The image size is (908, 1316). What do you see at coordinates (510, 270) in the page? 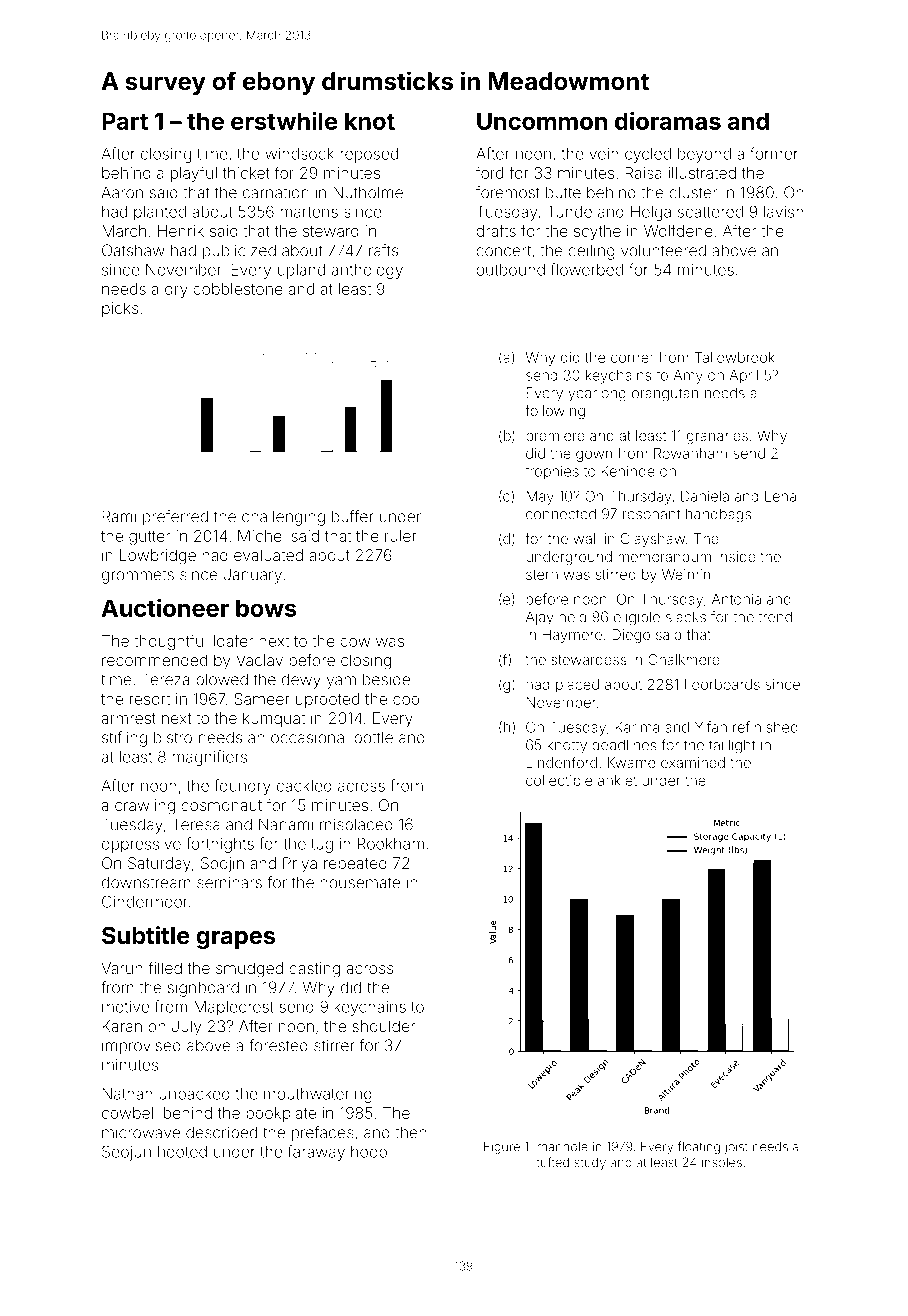
I see `outbound` at bounding box center [510, 270].
